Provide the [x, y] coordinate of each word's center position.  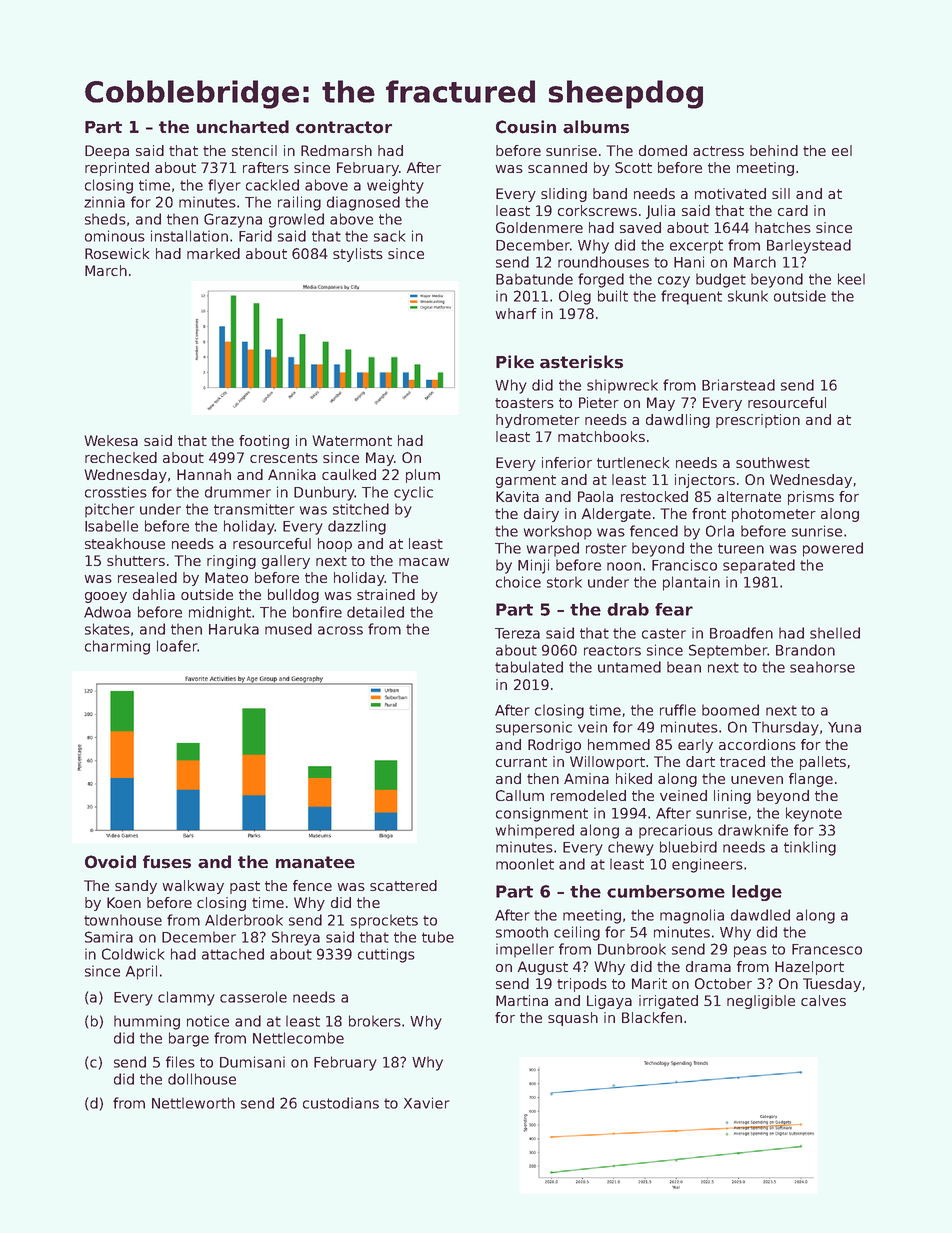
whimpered [535, 831]
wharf [516, 313]
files [180, 1062]
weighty [395, 186]
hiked [634, 778]
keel [851, 279]
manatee [315, 862]
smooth [522, 932]
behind [774, 150]
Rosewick [117, 253]
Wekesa [111, 440]
